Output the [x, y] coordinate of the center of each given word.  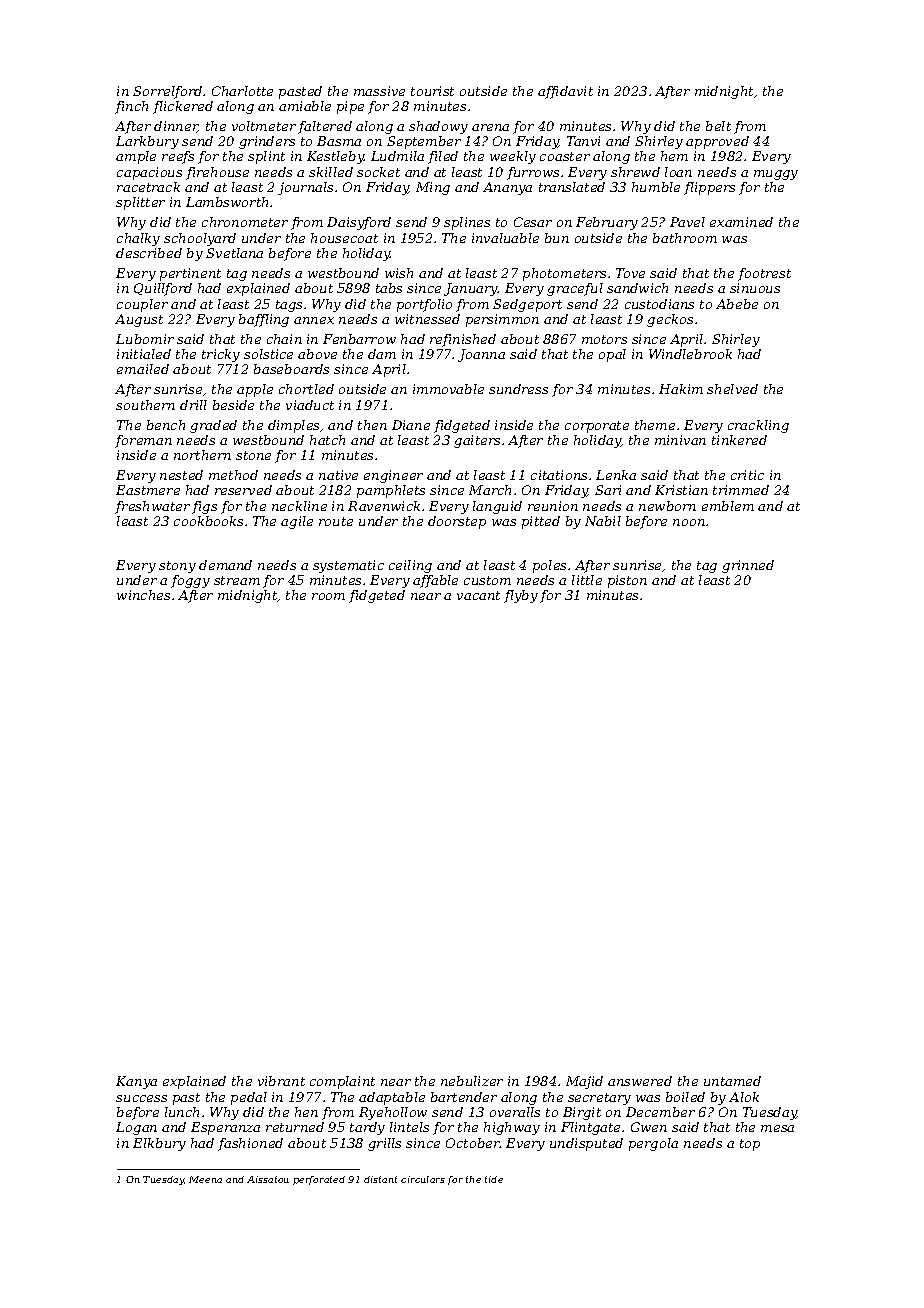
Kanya [136, 1082]
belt [718, 126]
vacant [478, 595]
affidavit [565, 92]
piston [627, 581]
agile [297, 522]
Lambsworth [227, 202]
